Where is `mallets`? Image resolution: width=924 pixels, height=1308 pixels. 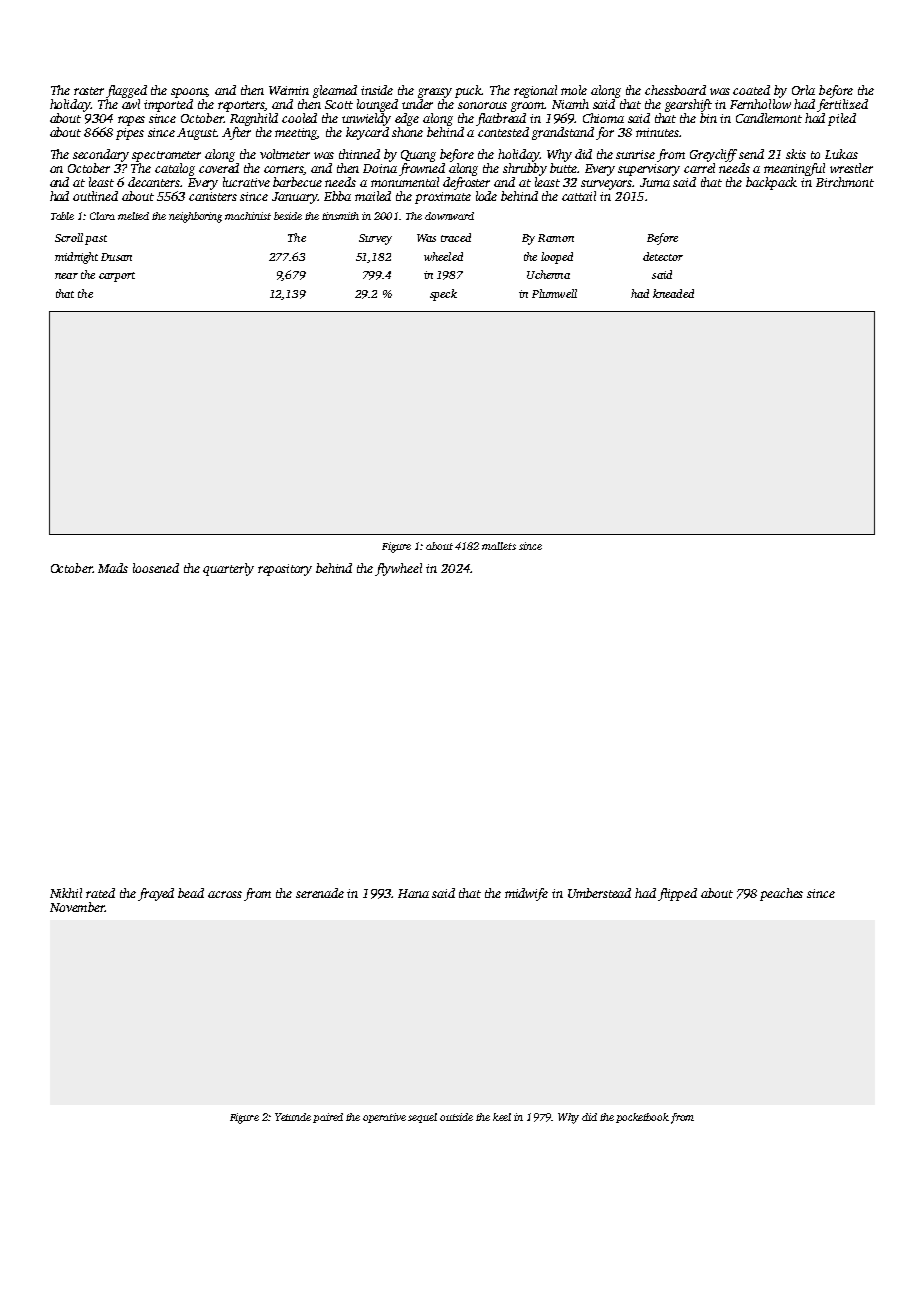 mallets is located at coordinates (499, 546).
